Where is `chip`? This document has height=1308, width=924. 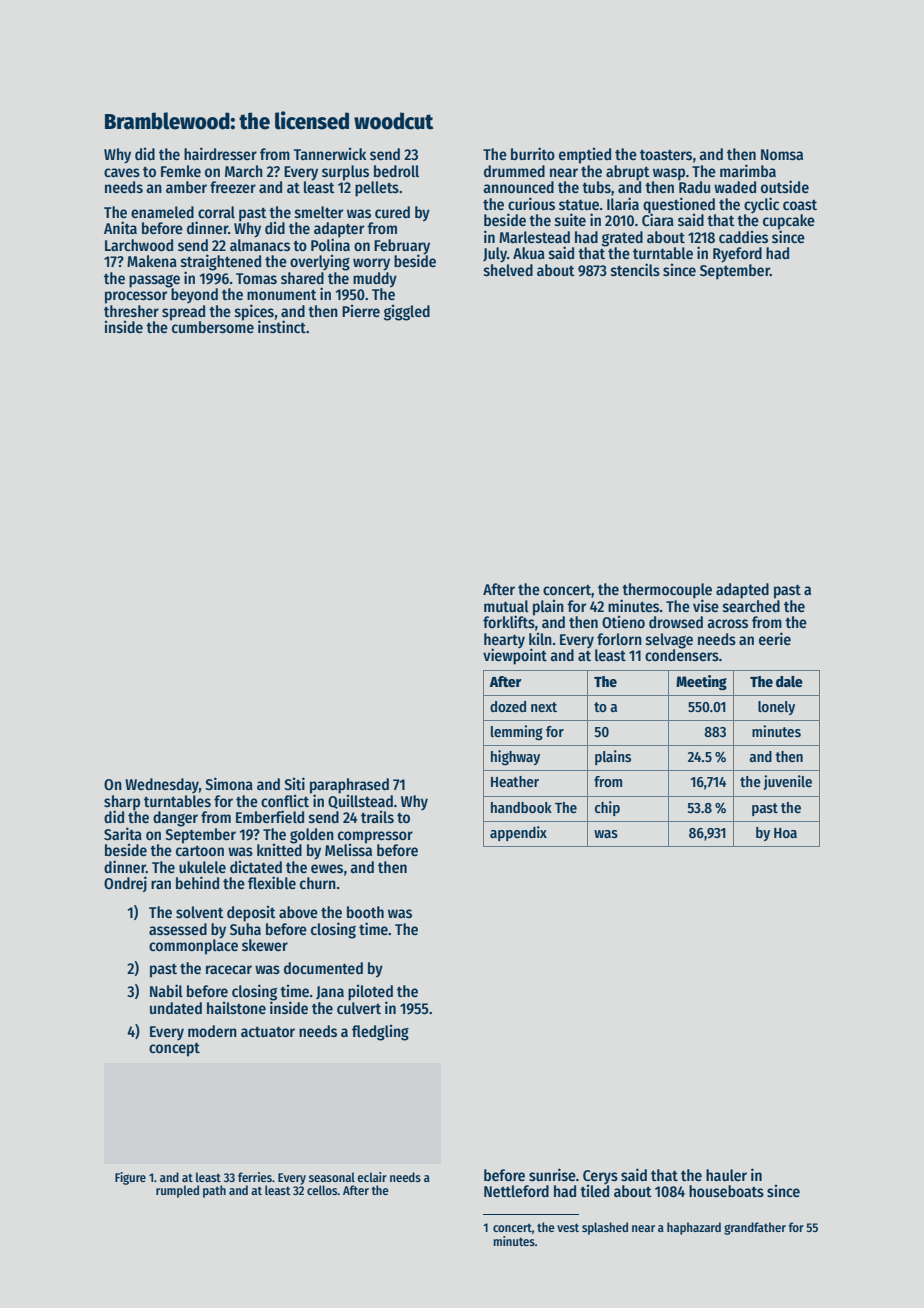
chip is located at coordinates (607, 808).
